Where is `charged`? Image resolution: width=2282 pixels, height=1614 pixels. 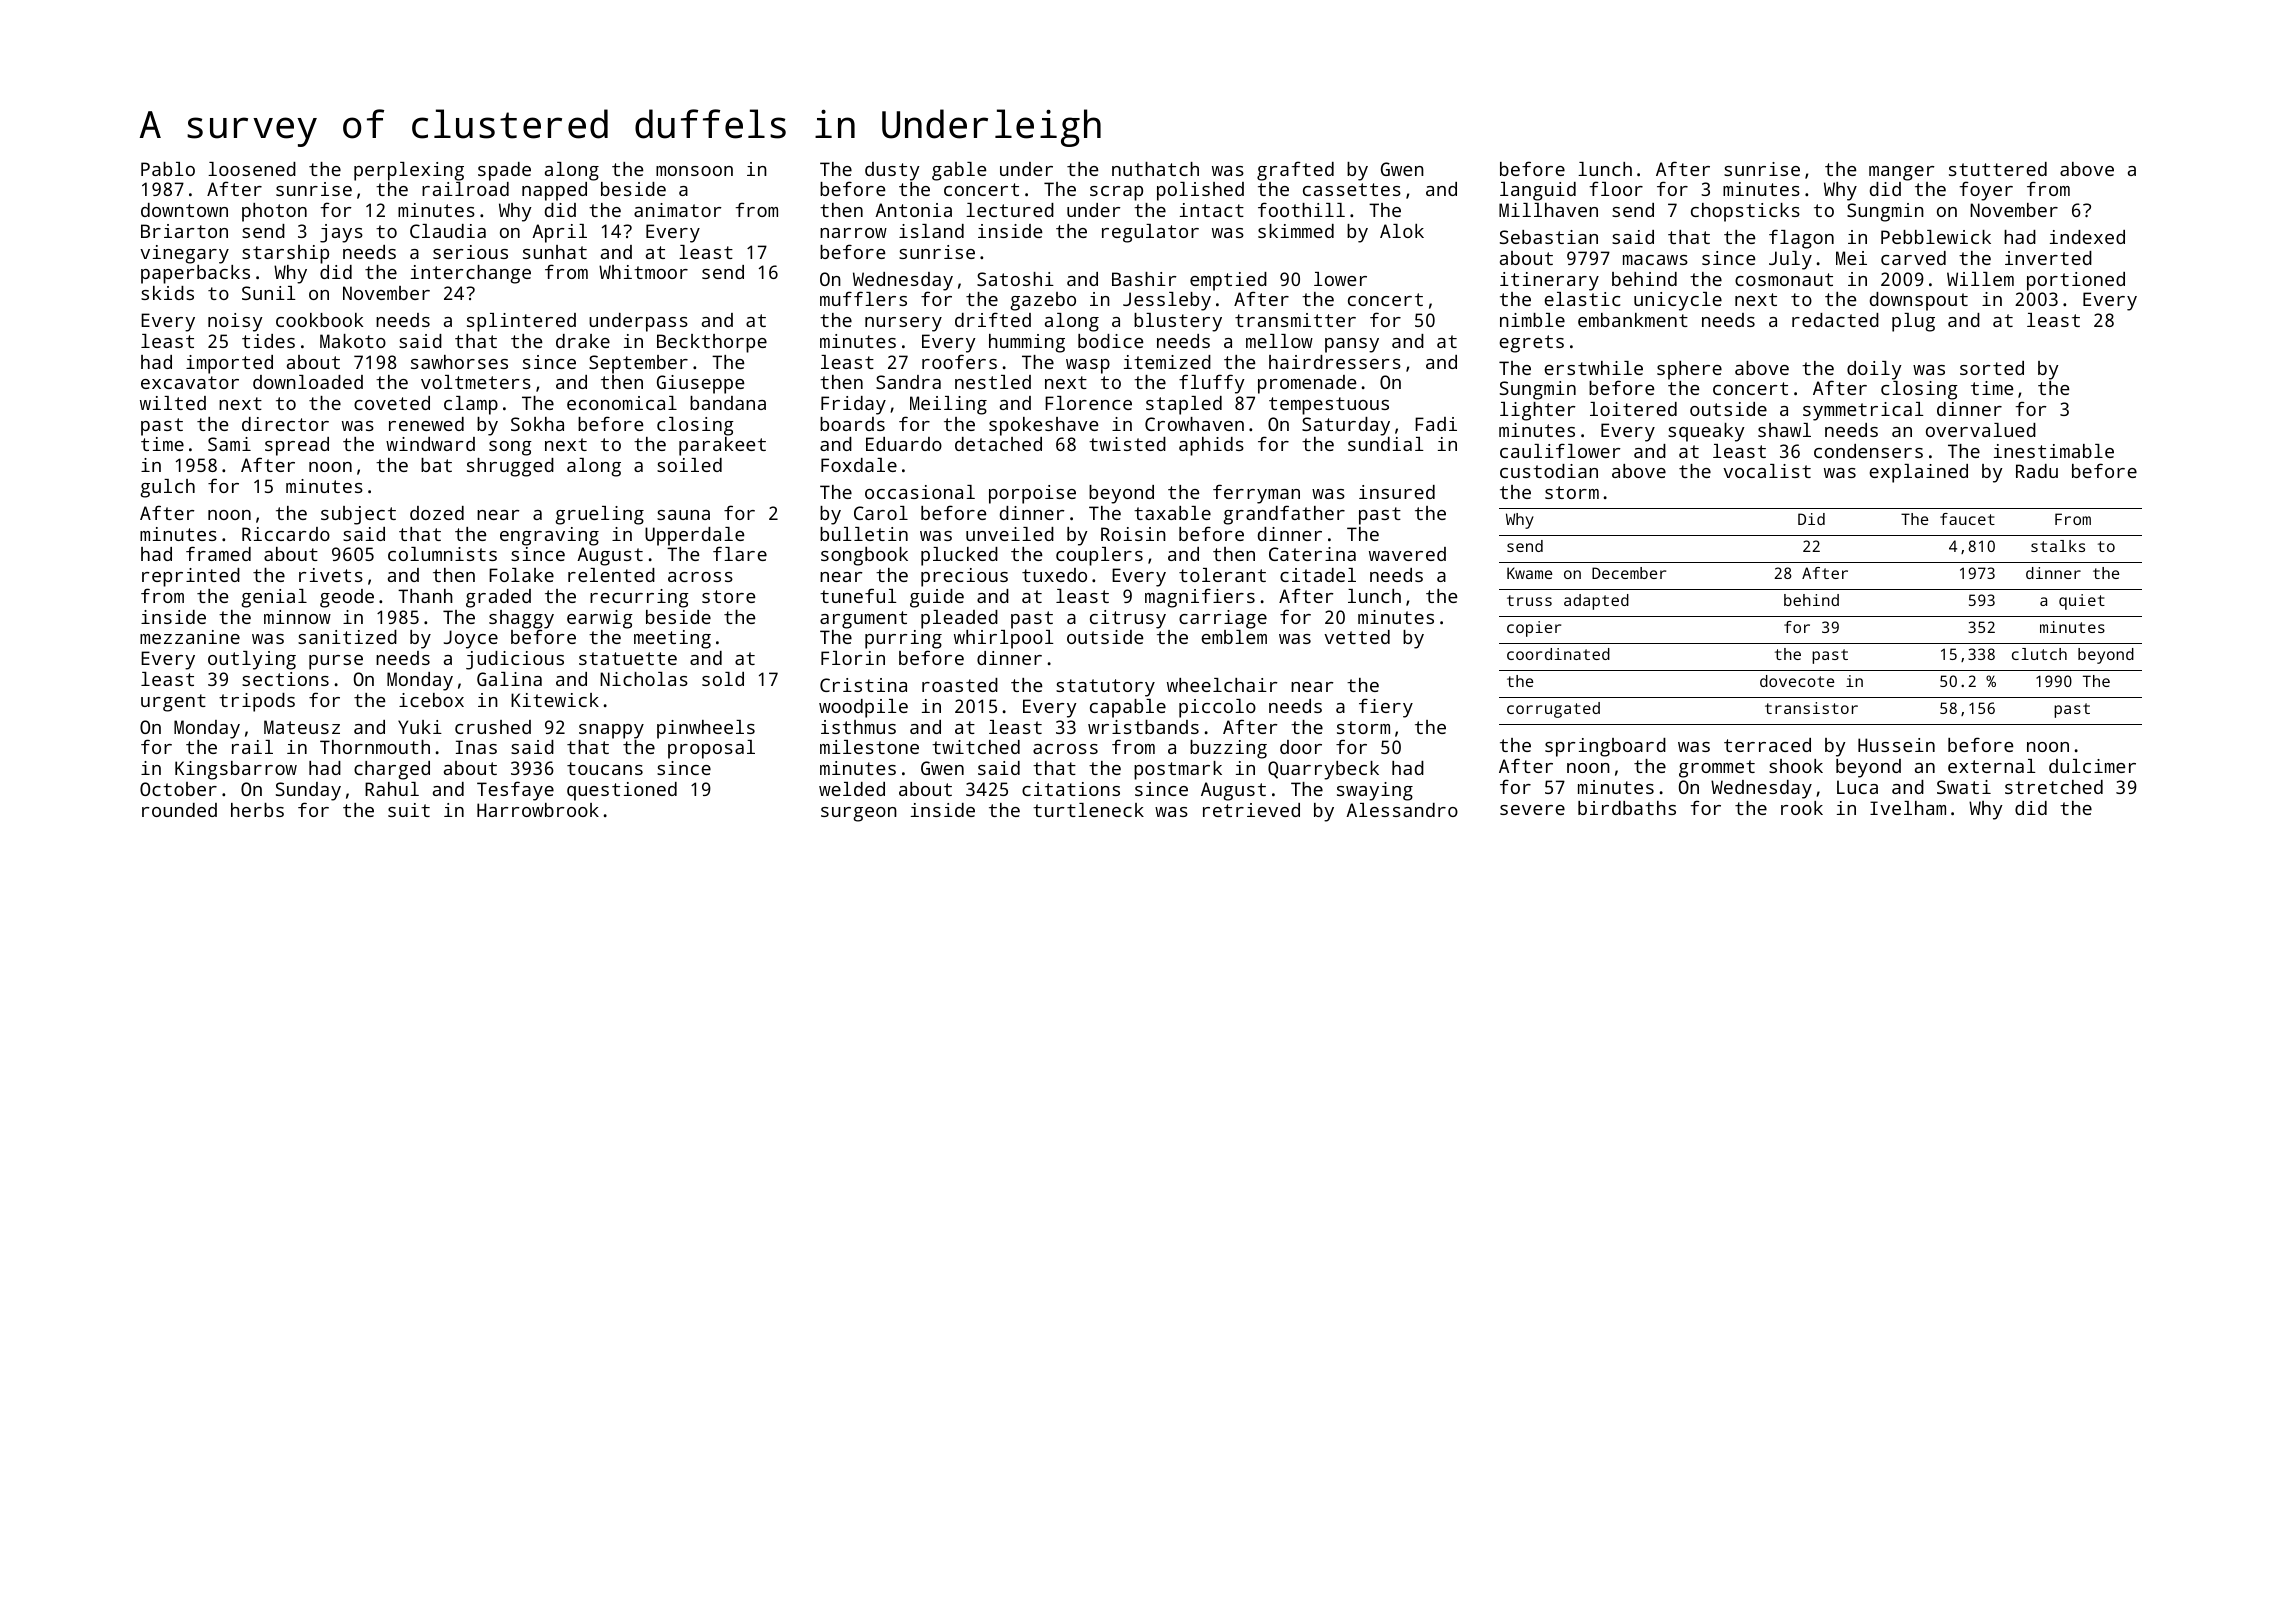 charged is located at coordinates (392, 770).
